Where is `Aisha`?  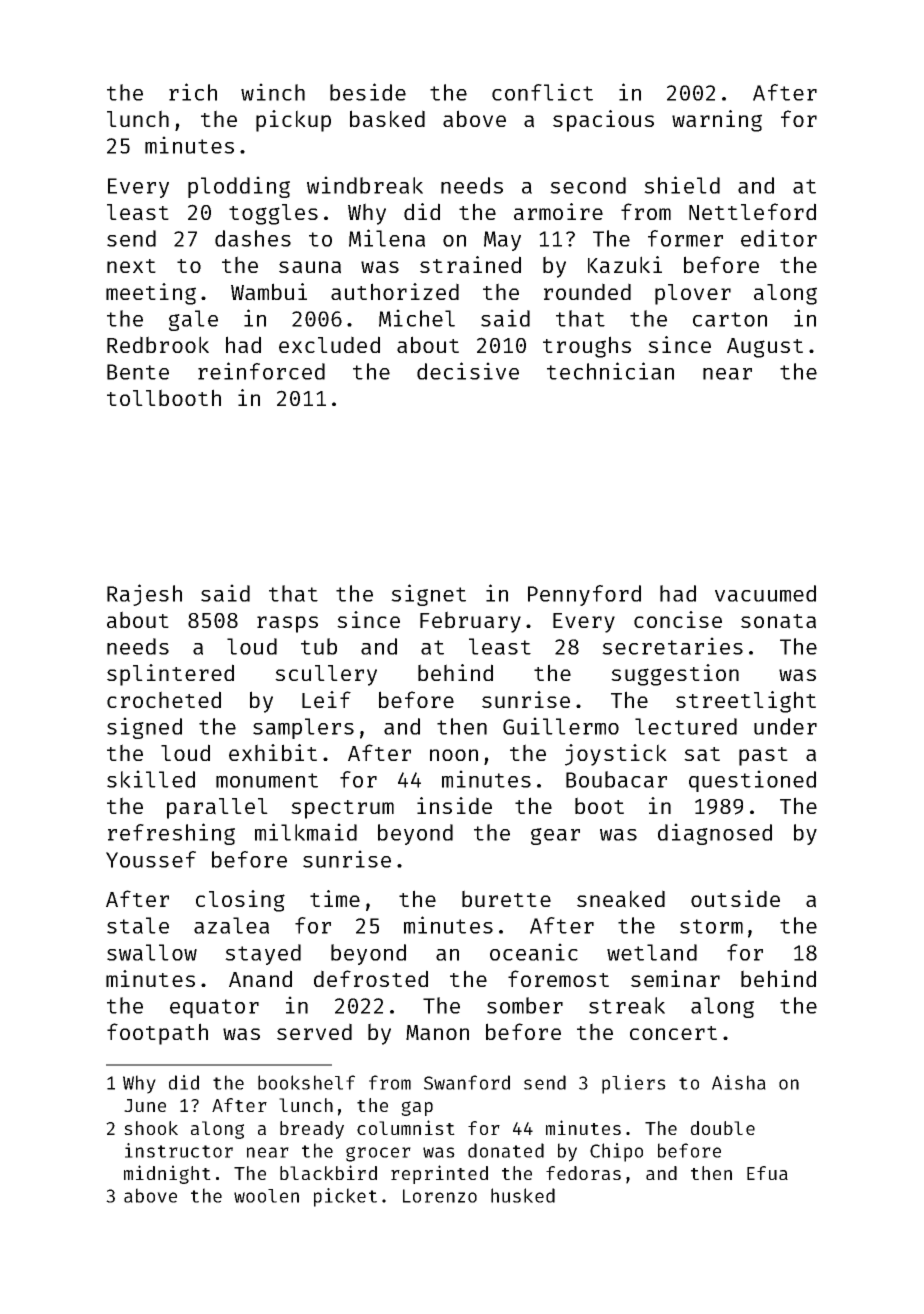
Aisha is located at coordinates (739, 1082).
